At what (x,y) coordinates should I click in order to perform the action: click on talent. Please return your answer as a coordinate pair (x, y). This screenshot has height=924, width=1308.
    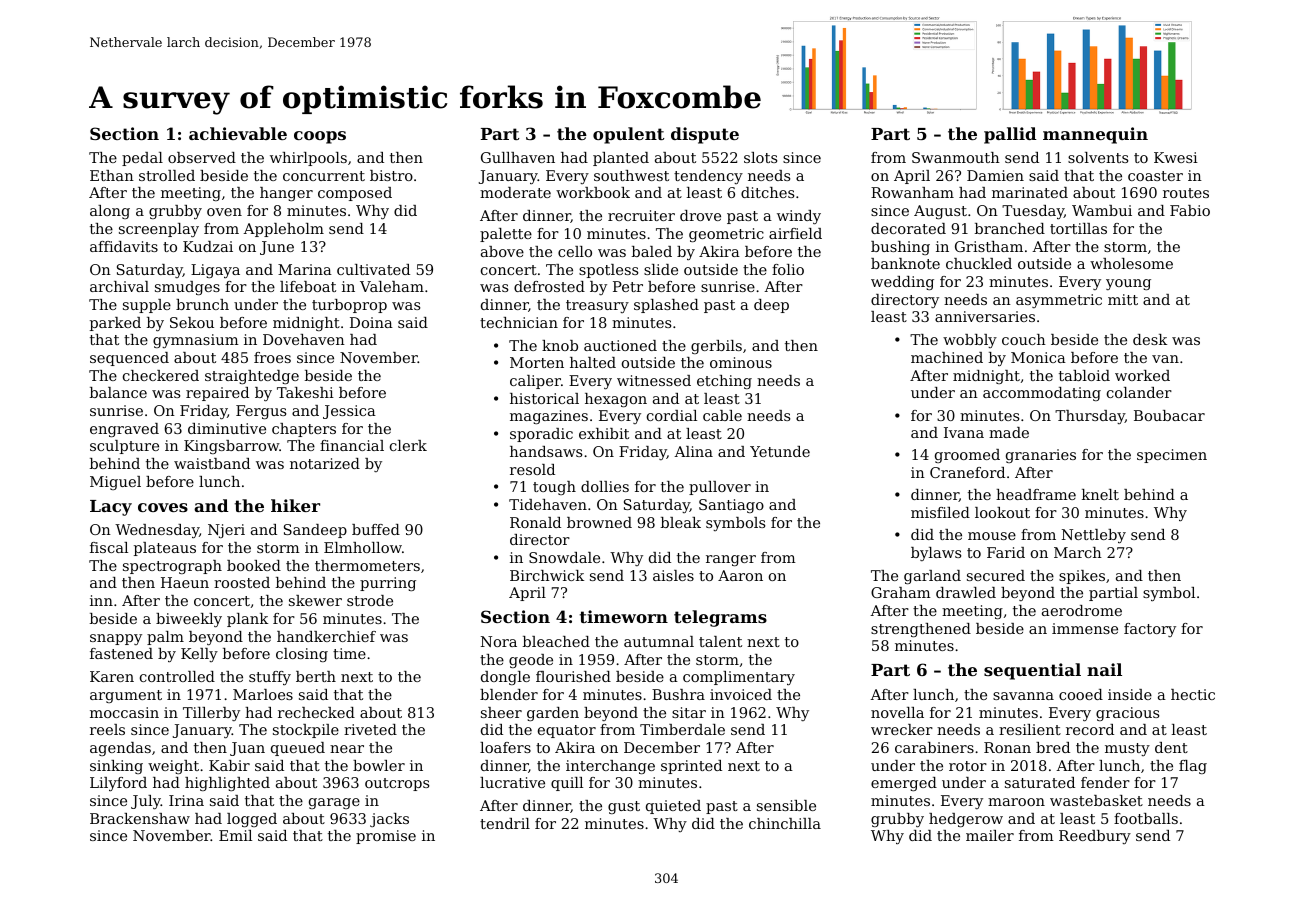
    Looking at the image, I should click on (720, 641).
